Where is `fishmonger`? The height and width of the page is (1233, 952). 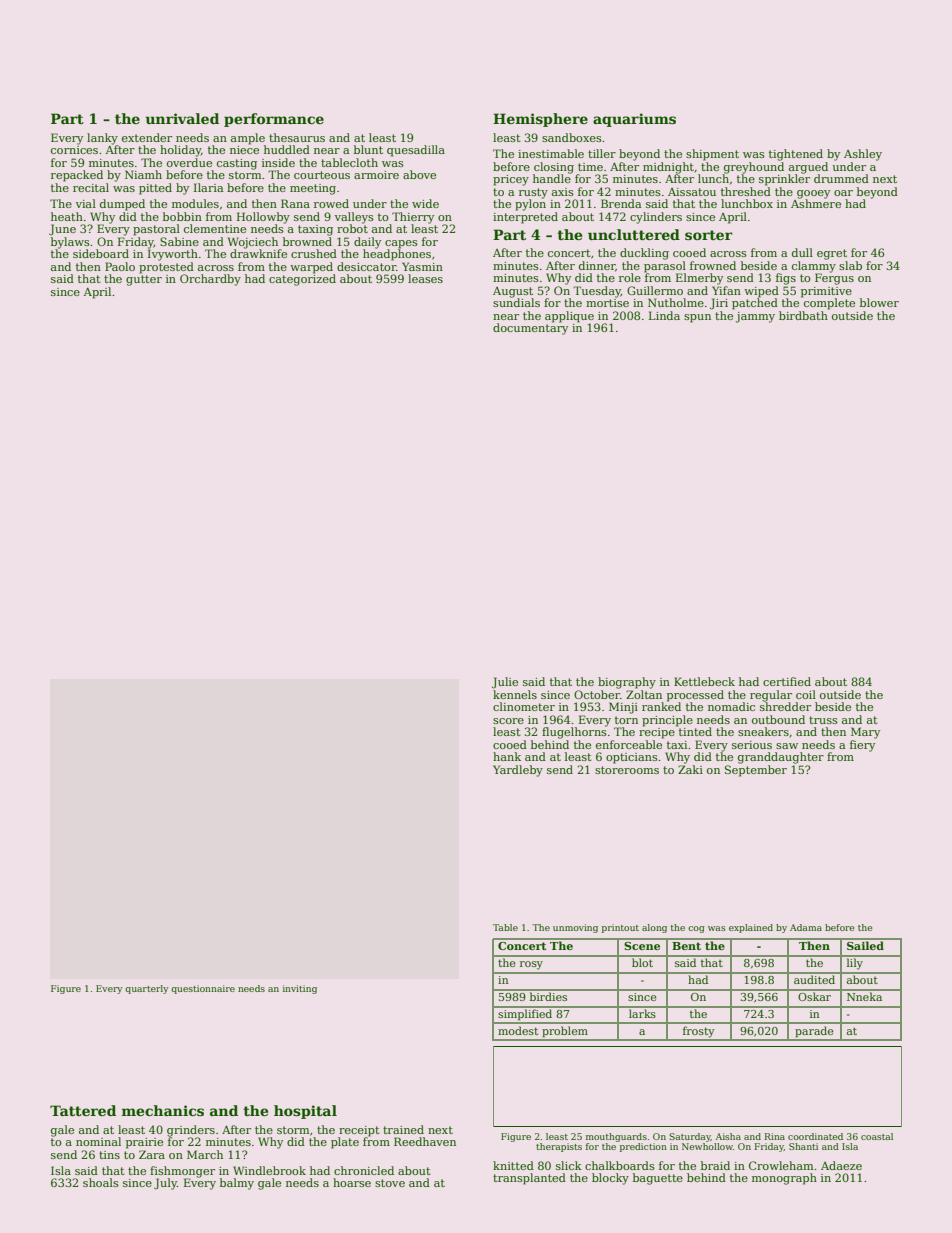 fishmonger is located at coordinates (182, 1172).
